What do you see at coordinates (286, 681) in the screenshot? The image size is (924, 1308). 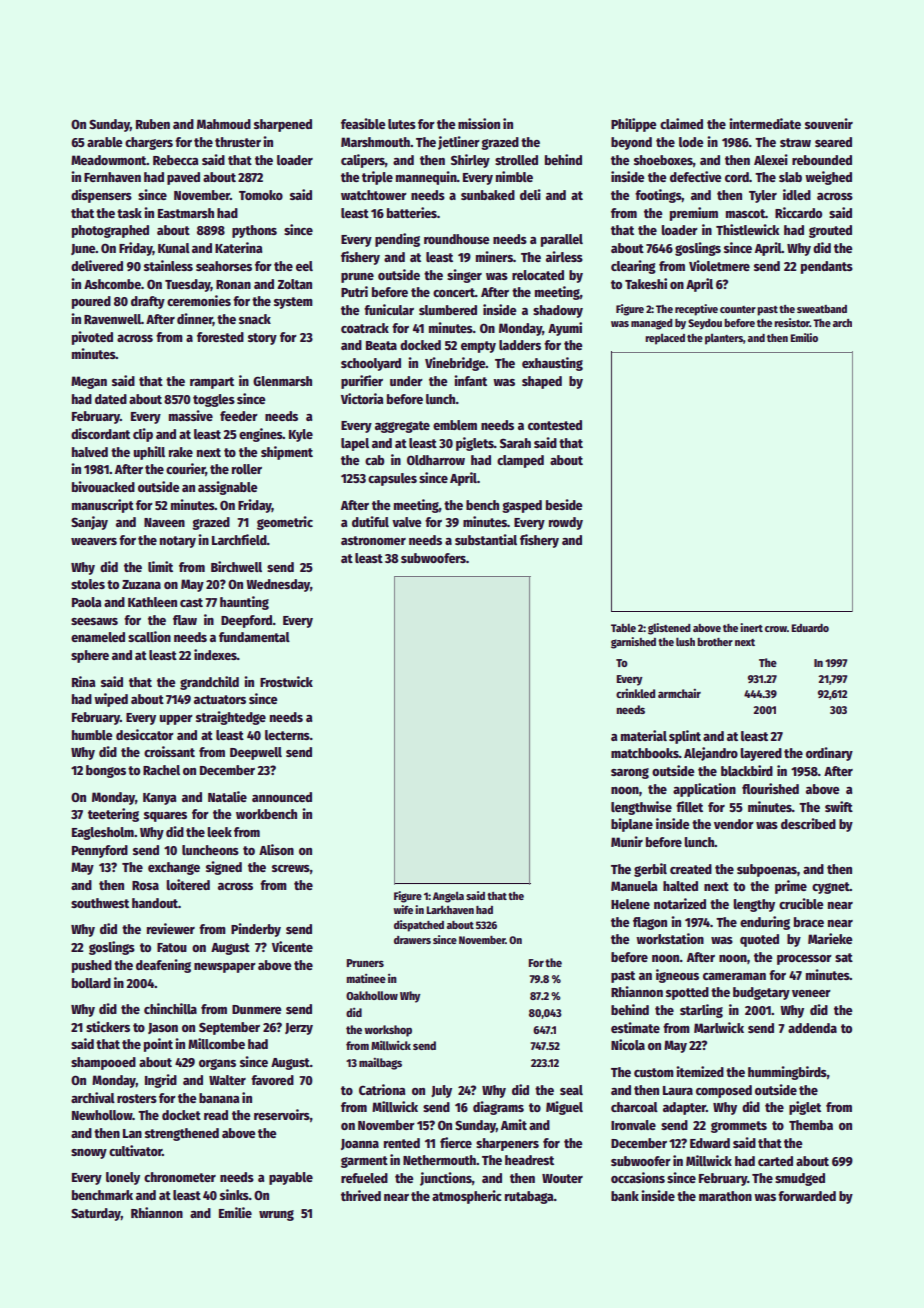 I see `Frostwick` at bounding box center [286, 681].
